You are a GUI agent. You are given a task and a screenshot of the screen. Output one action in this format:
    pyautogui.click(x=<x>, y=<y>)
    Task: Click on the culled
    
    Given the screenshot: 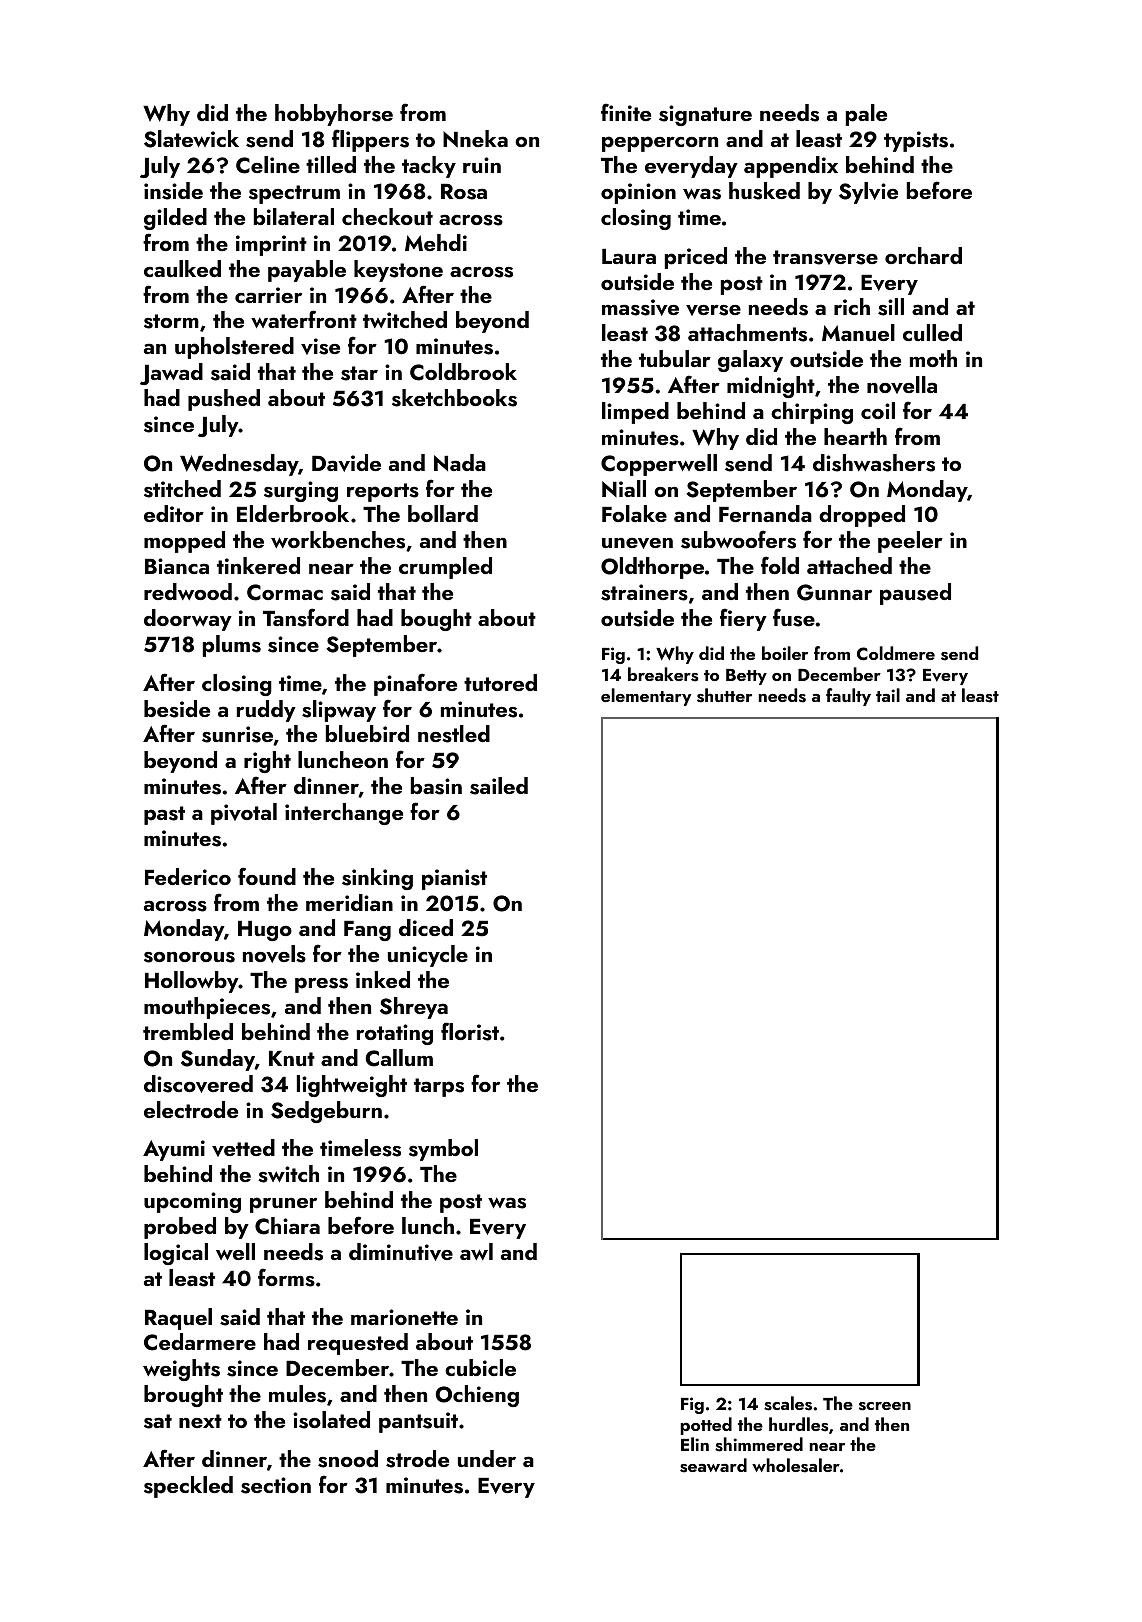 What is the action you would take?
    pyautogui.click(x=932, y=332)
